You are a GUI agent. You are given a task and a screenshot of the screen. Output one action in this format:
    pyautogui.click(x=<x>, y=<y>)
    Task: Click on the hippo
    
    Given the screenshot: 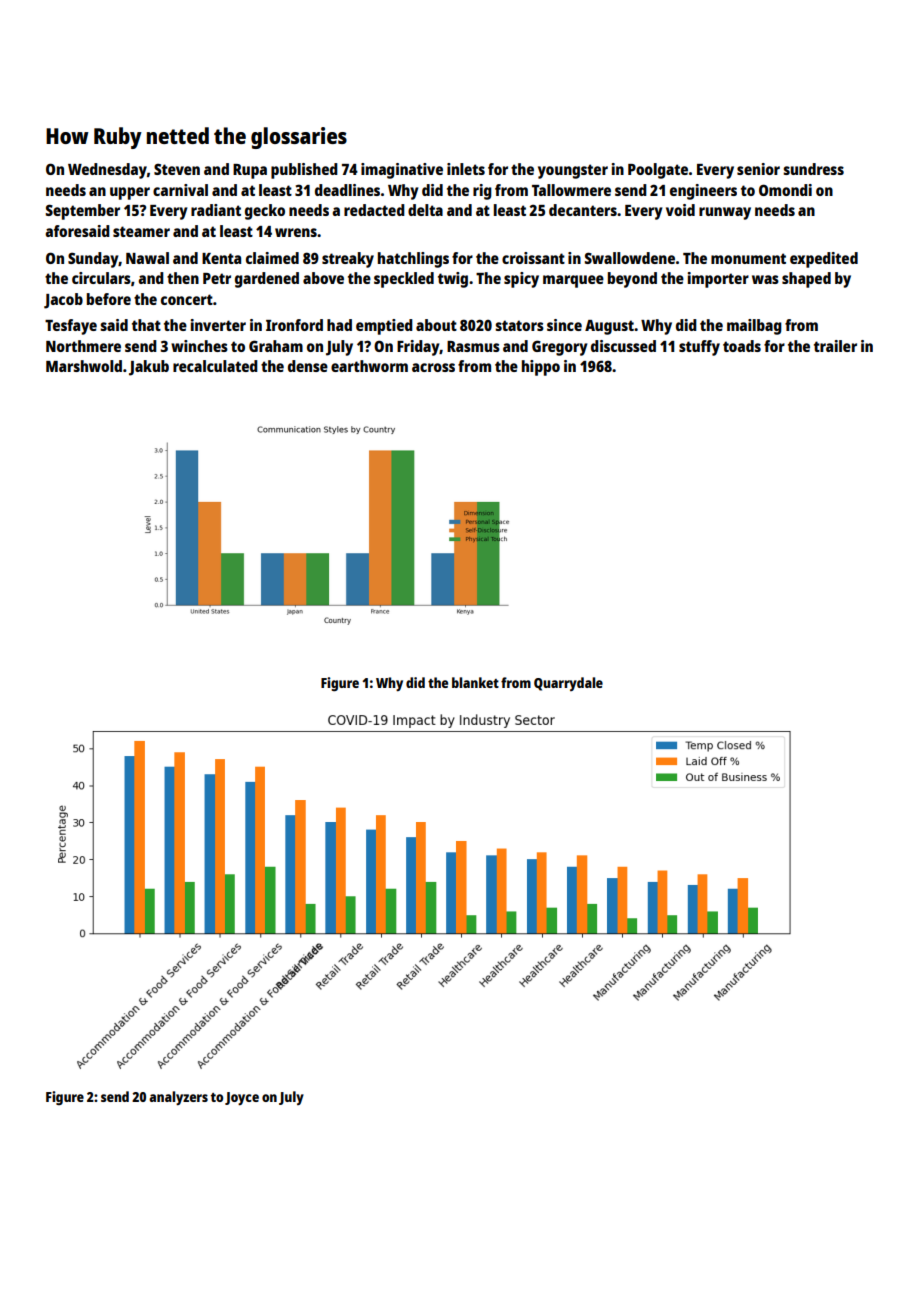 What is the action you would take?
    pyautogui.click(x=541, y=368)
